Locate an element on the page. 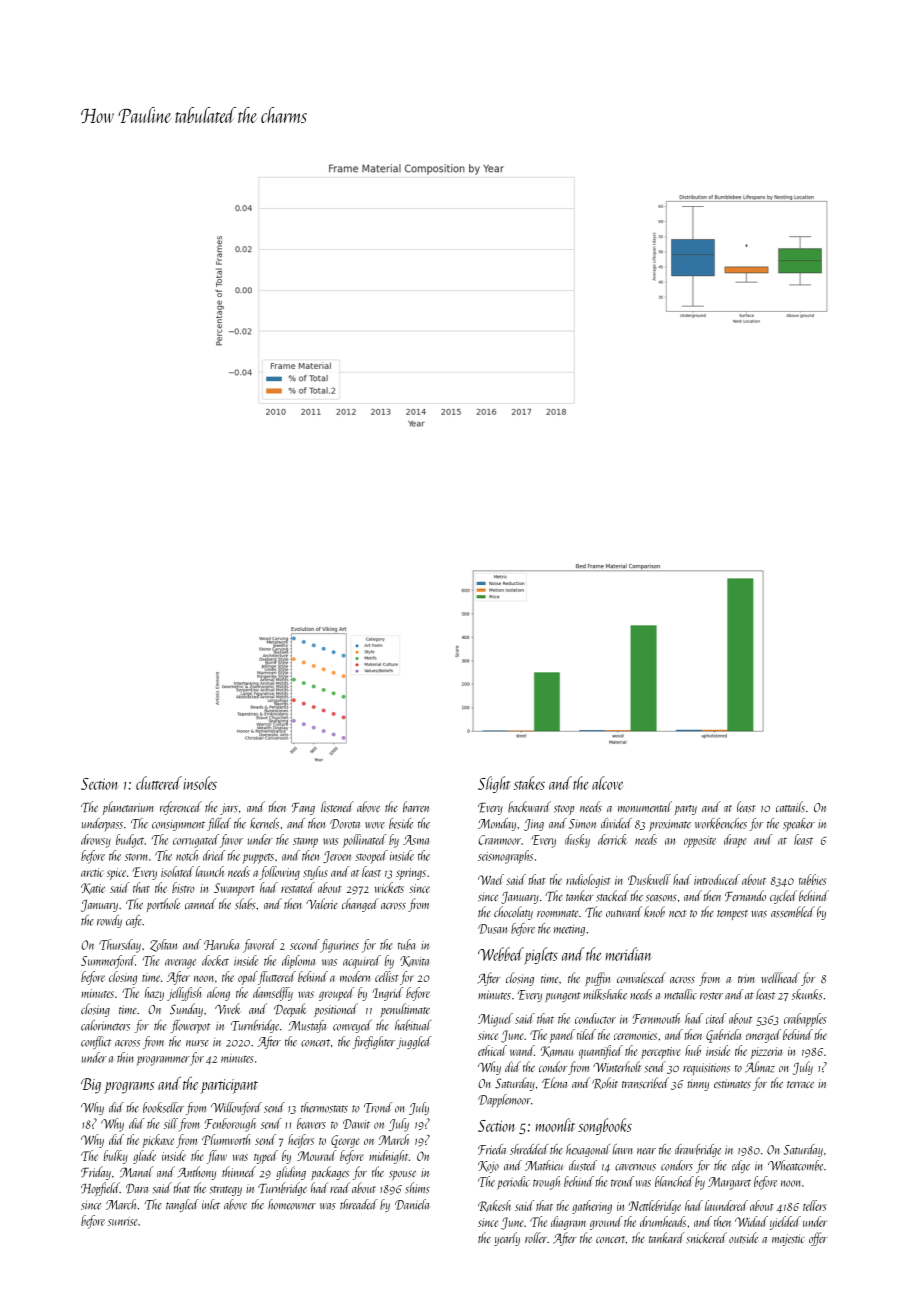 The height and width of the page is (1316, 908). Asma is located at coordinates (416, 840).
